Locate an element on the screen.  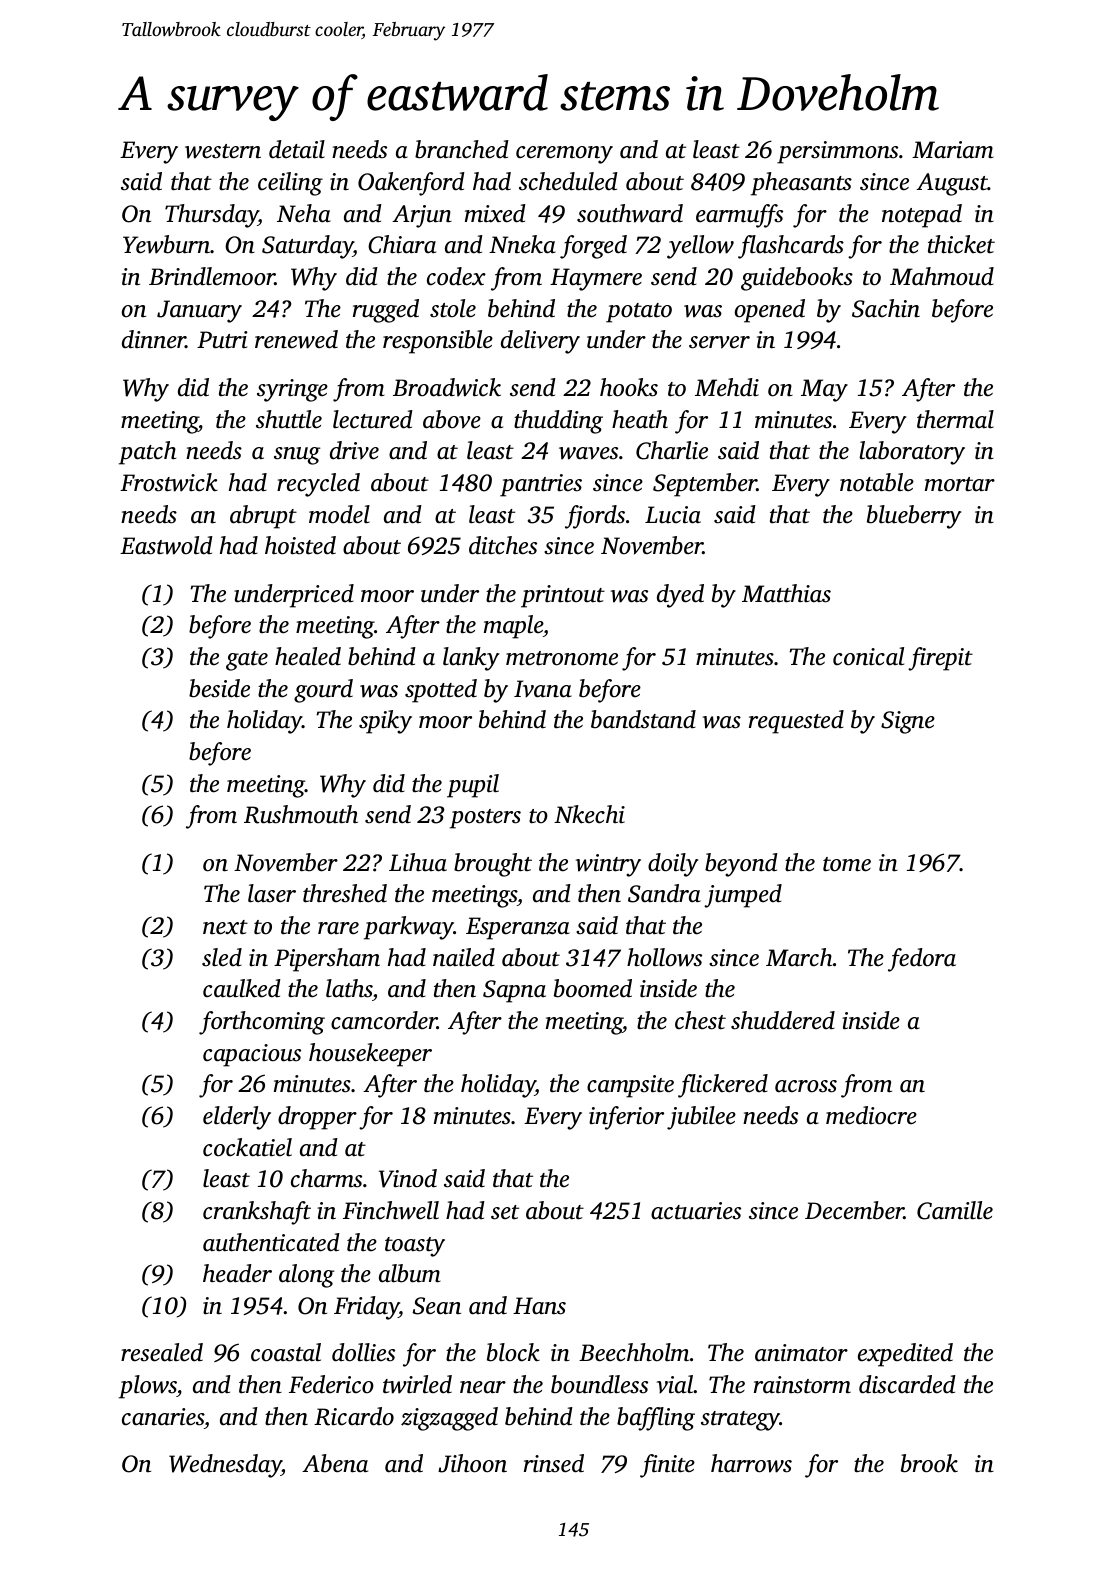
shuddered is located at coordinates (783, 1020).
